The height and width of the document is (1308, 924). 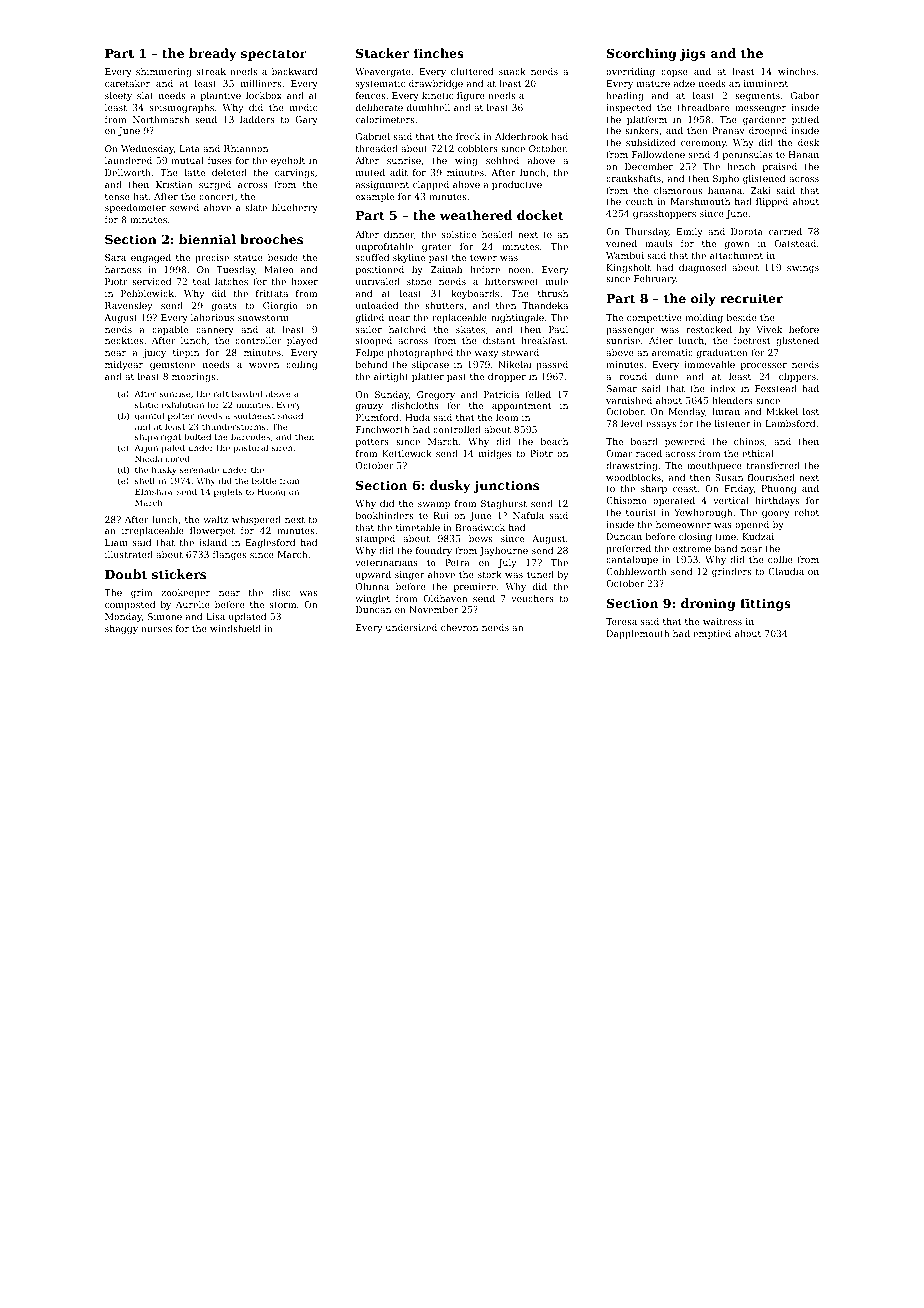 What do you see at coordinates (407, 329) in the document?
I see `hatched` at bounding box center [407, 329].
